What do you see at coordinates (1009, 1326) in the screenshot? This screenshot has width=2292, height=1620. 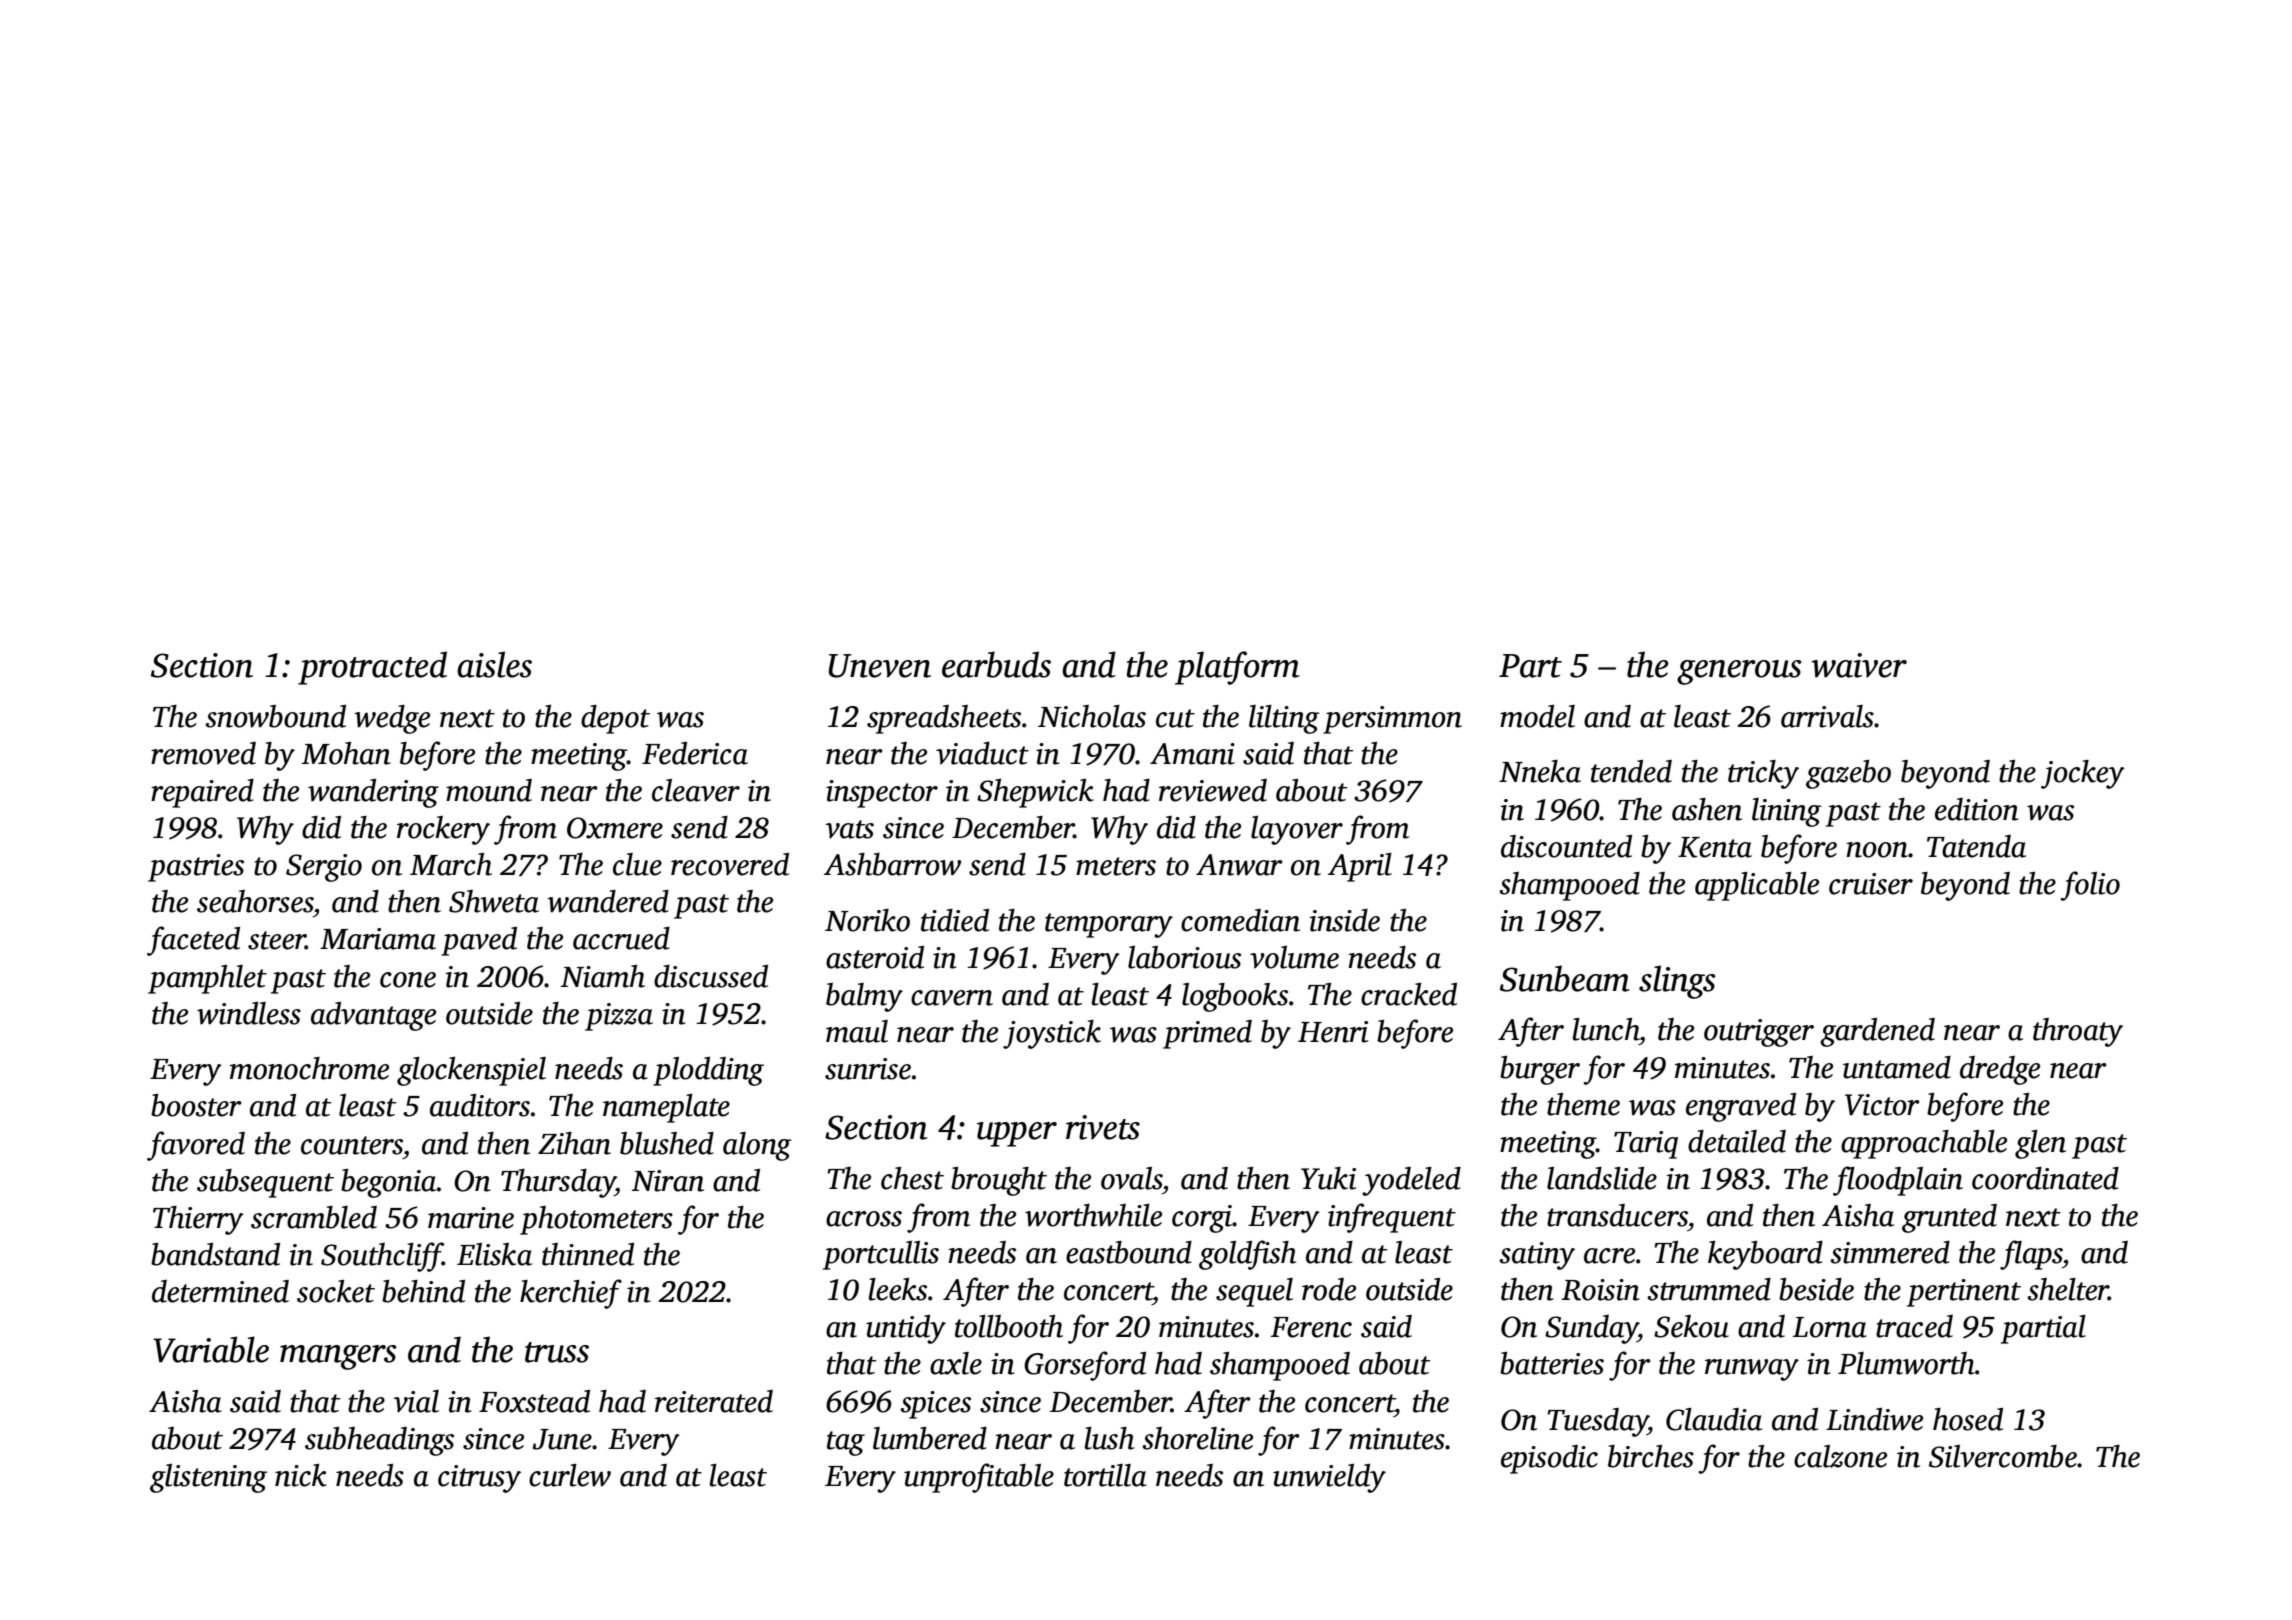 I see `tollbooth` at bounding box center [1009, 1326].
